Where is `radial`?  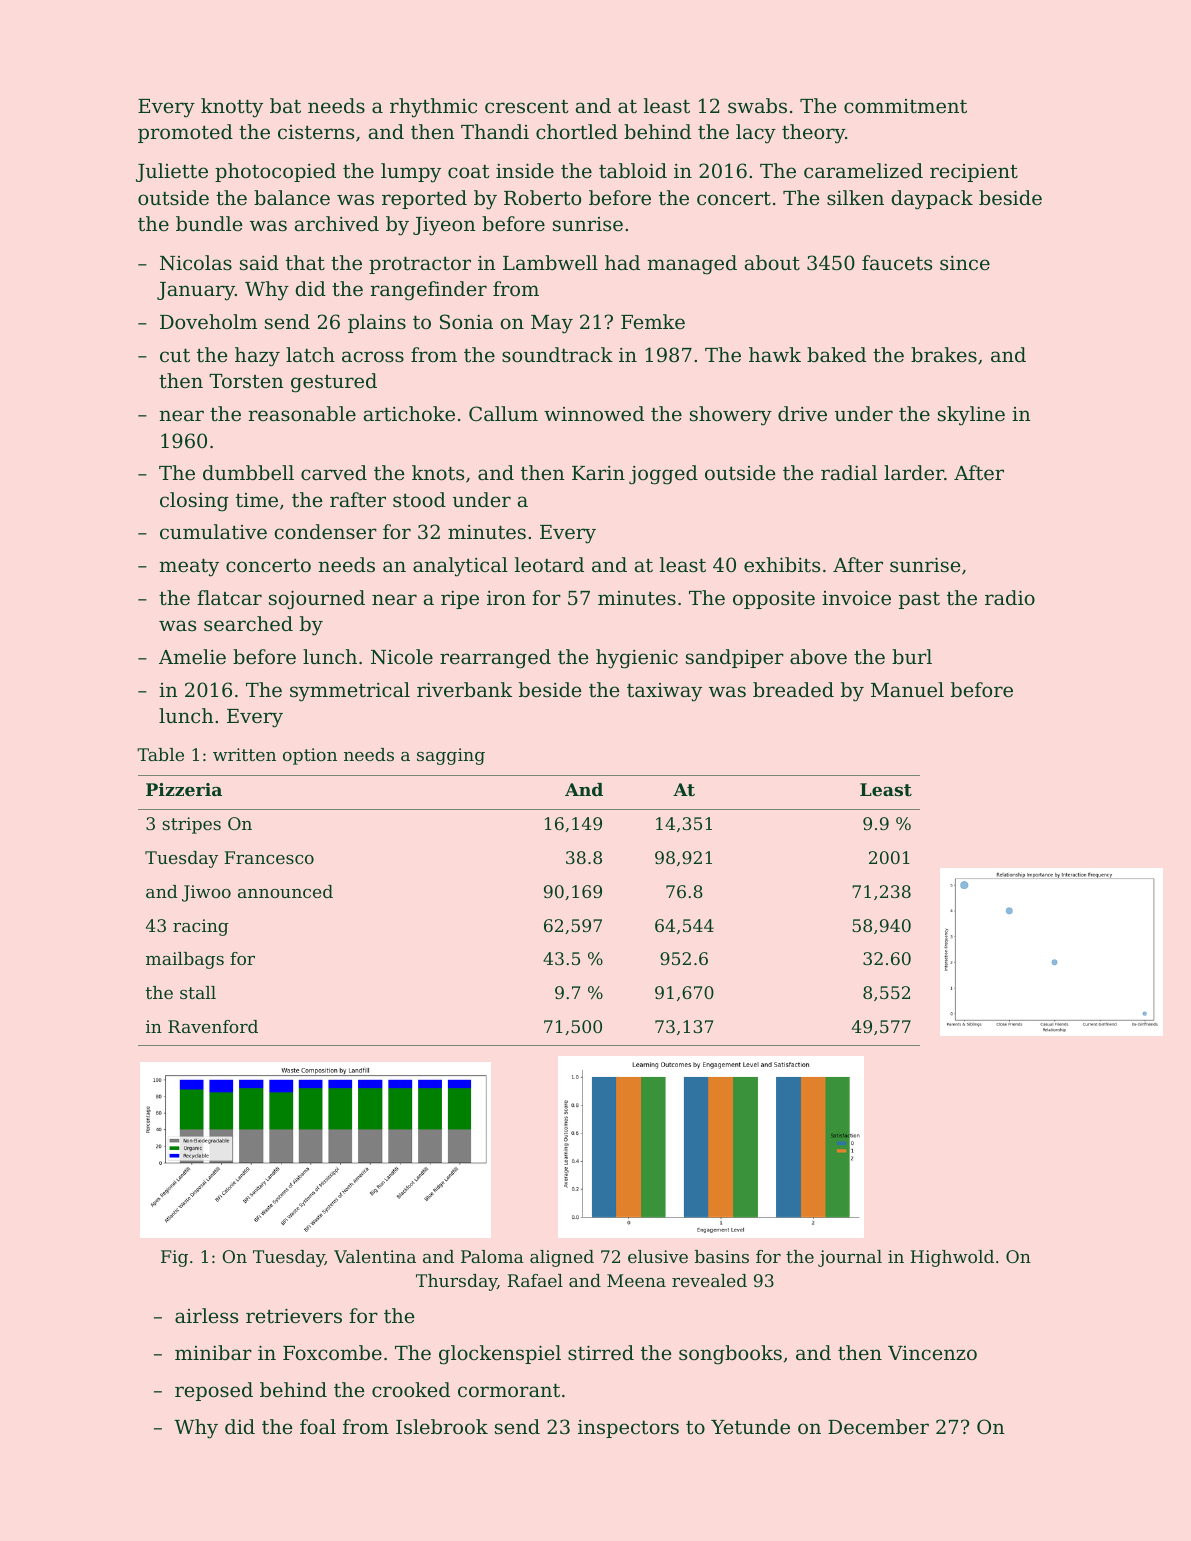 radial is located at coordinates (849, 472).
